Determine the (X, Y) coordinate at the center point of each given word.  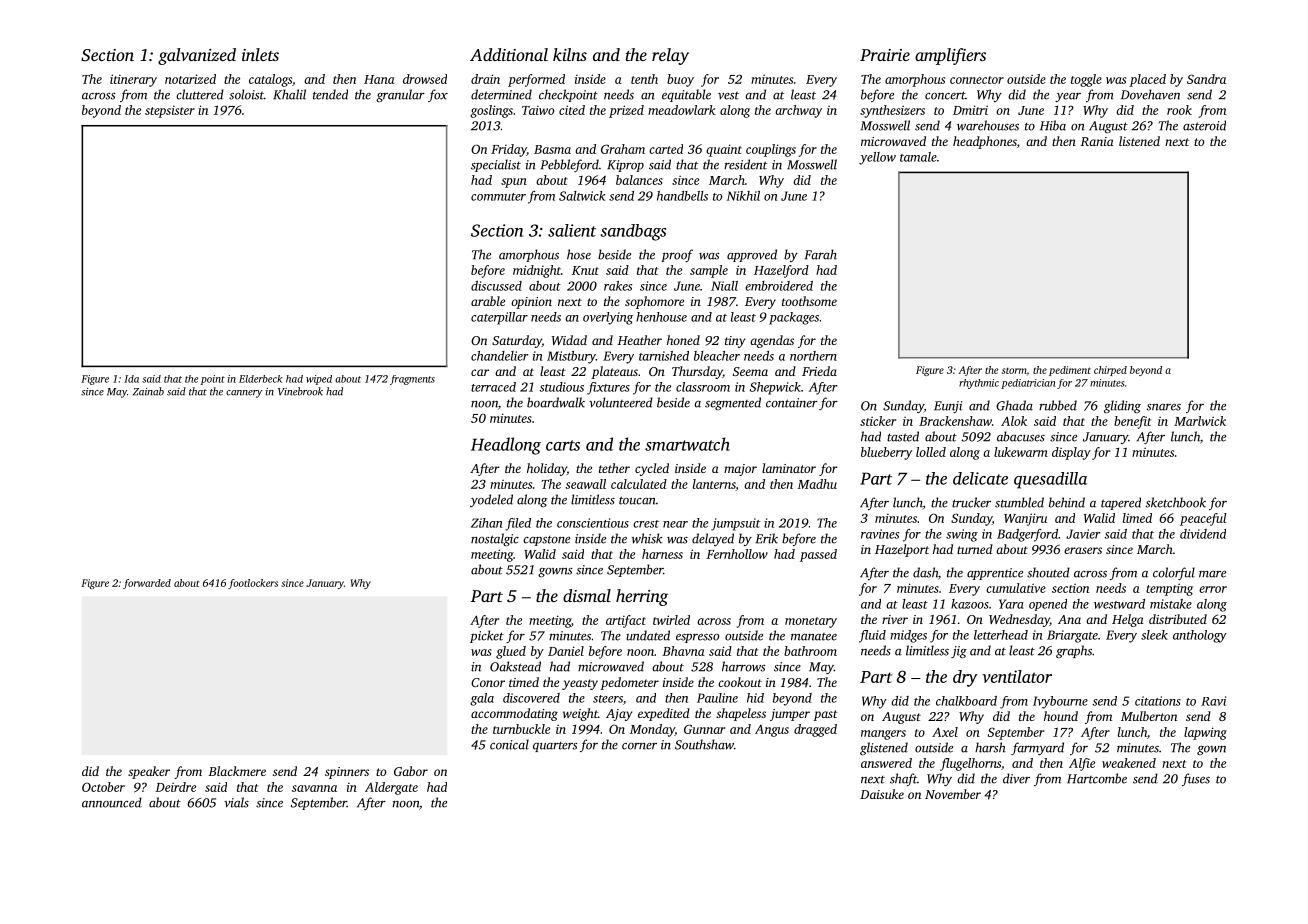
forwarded (147, 584)
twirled (671, 620)
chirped (1110, 371)
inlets (260, 54)
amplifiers (950, 56)
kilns (570, 54)
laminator (789, 468)
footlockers (253, 584)
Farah (821, 254)
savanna (314, 788)
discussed (496, 286)
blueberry (886, 453)
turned (975, 549)
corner (639, 746)
